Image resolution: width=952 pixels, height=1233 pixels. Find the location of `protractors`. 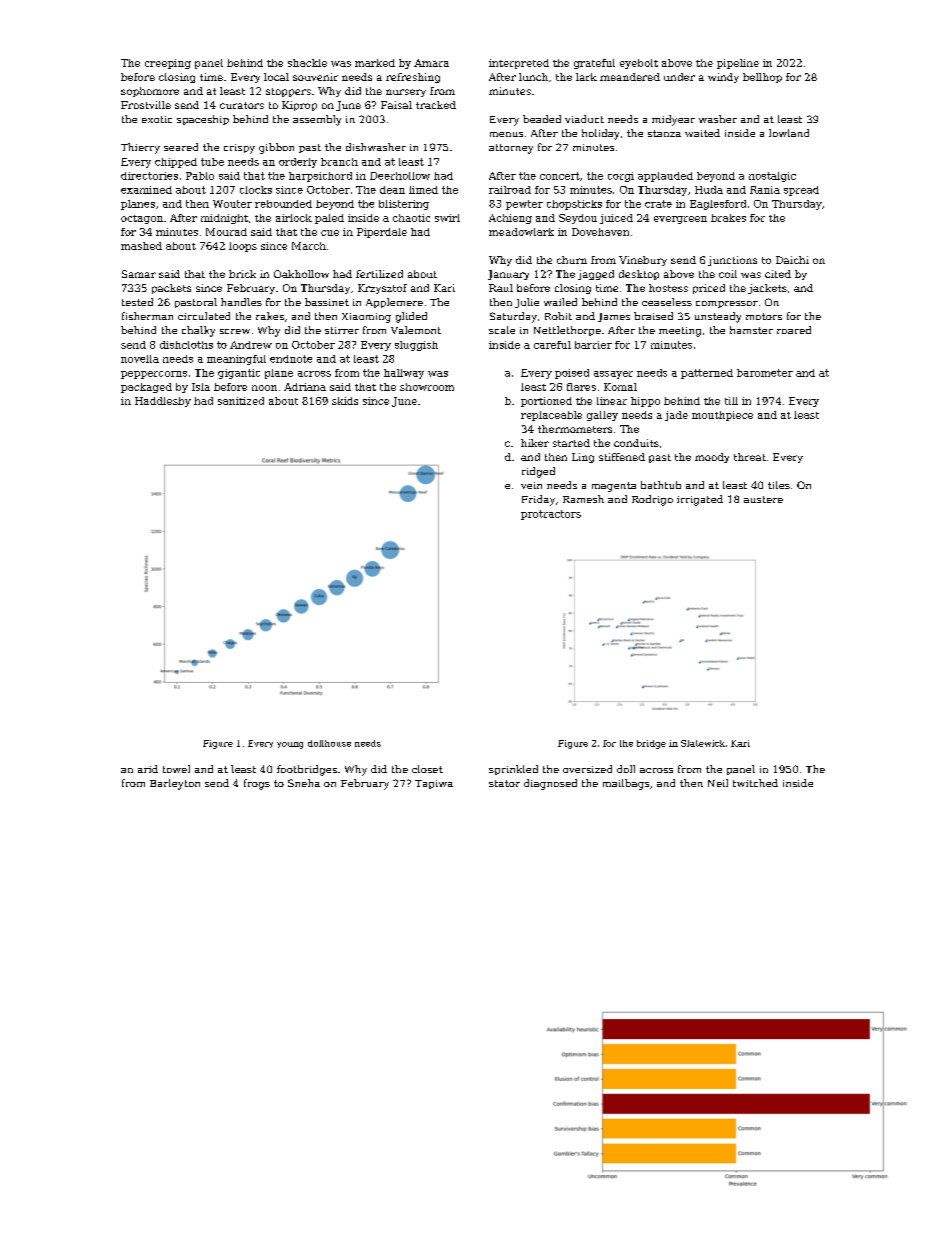

protractors is located at coordinates (551, 515).
